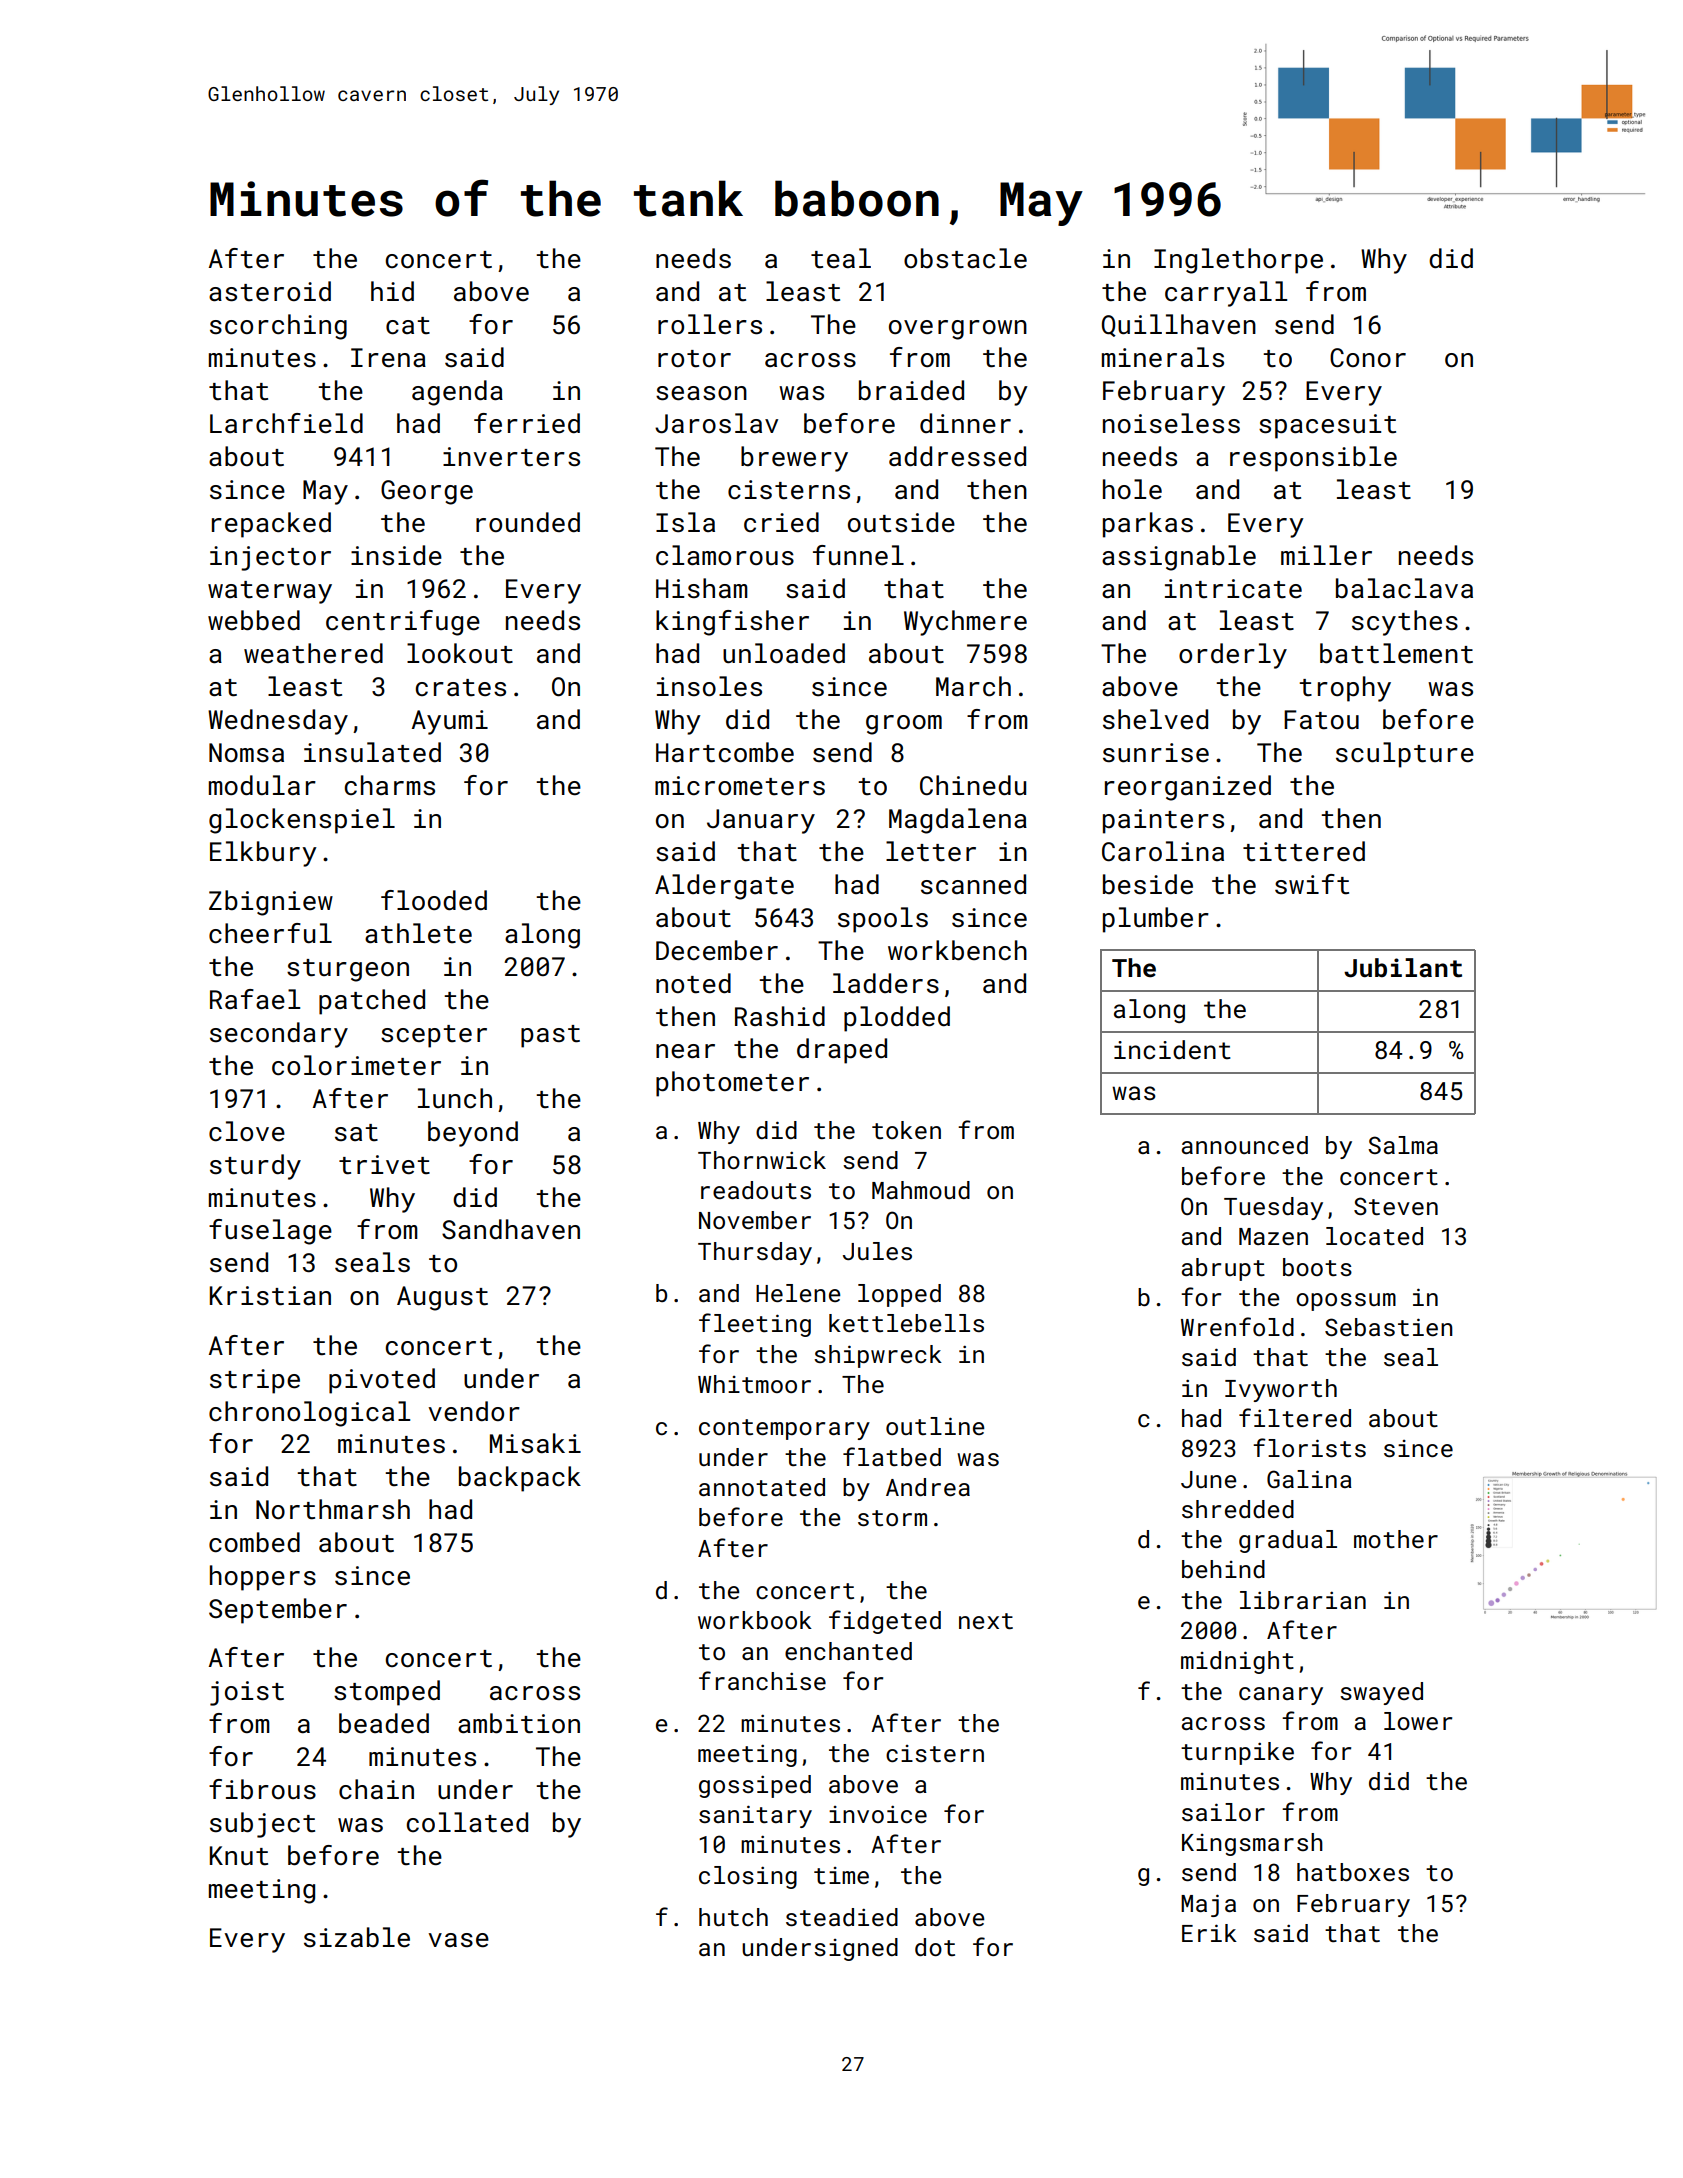 The width and height of the document is (1683, 2178). I want to click on asteroid, so click(270, 291).
